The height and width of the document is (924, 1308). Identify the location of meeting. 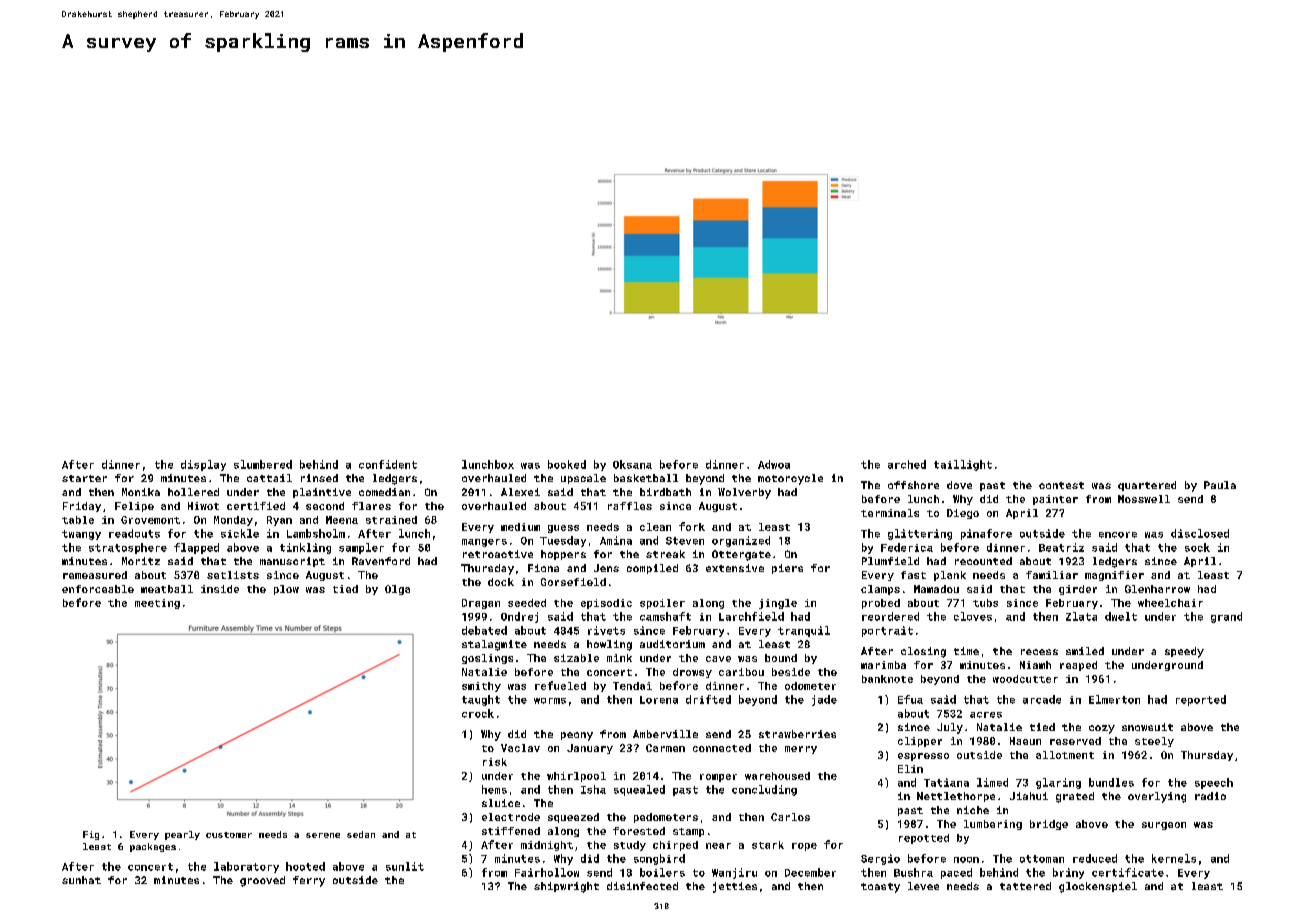
(157, 604).
